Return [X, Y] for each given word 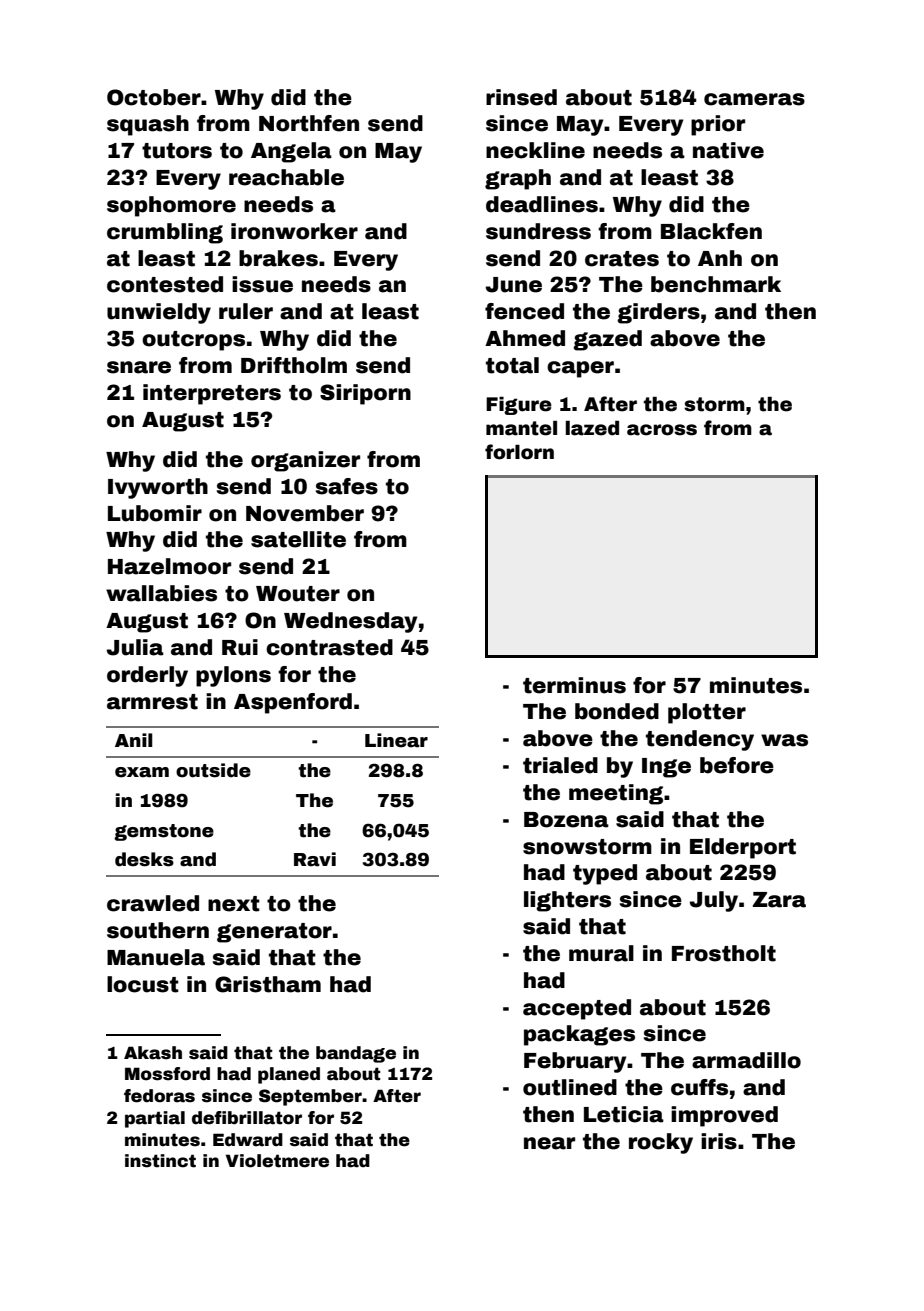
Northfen [309, 123]
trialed [560, 765]
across [662, 430]
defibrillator [247, 1118]
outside [213, 770]
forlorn [519, 452]
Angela [291, 152]
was [784, 740]
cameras [754, 99]
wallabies [161, 593]
